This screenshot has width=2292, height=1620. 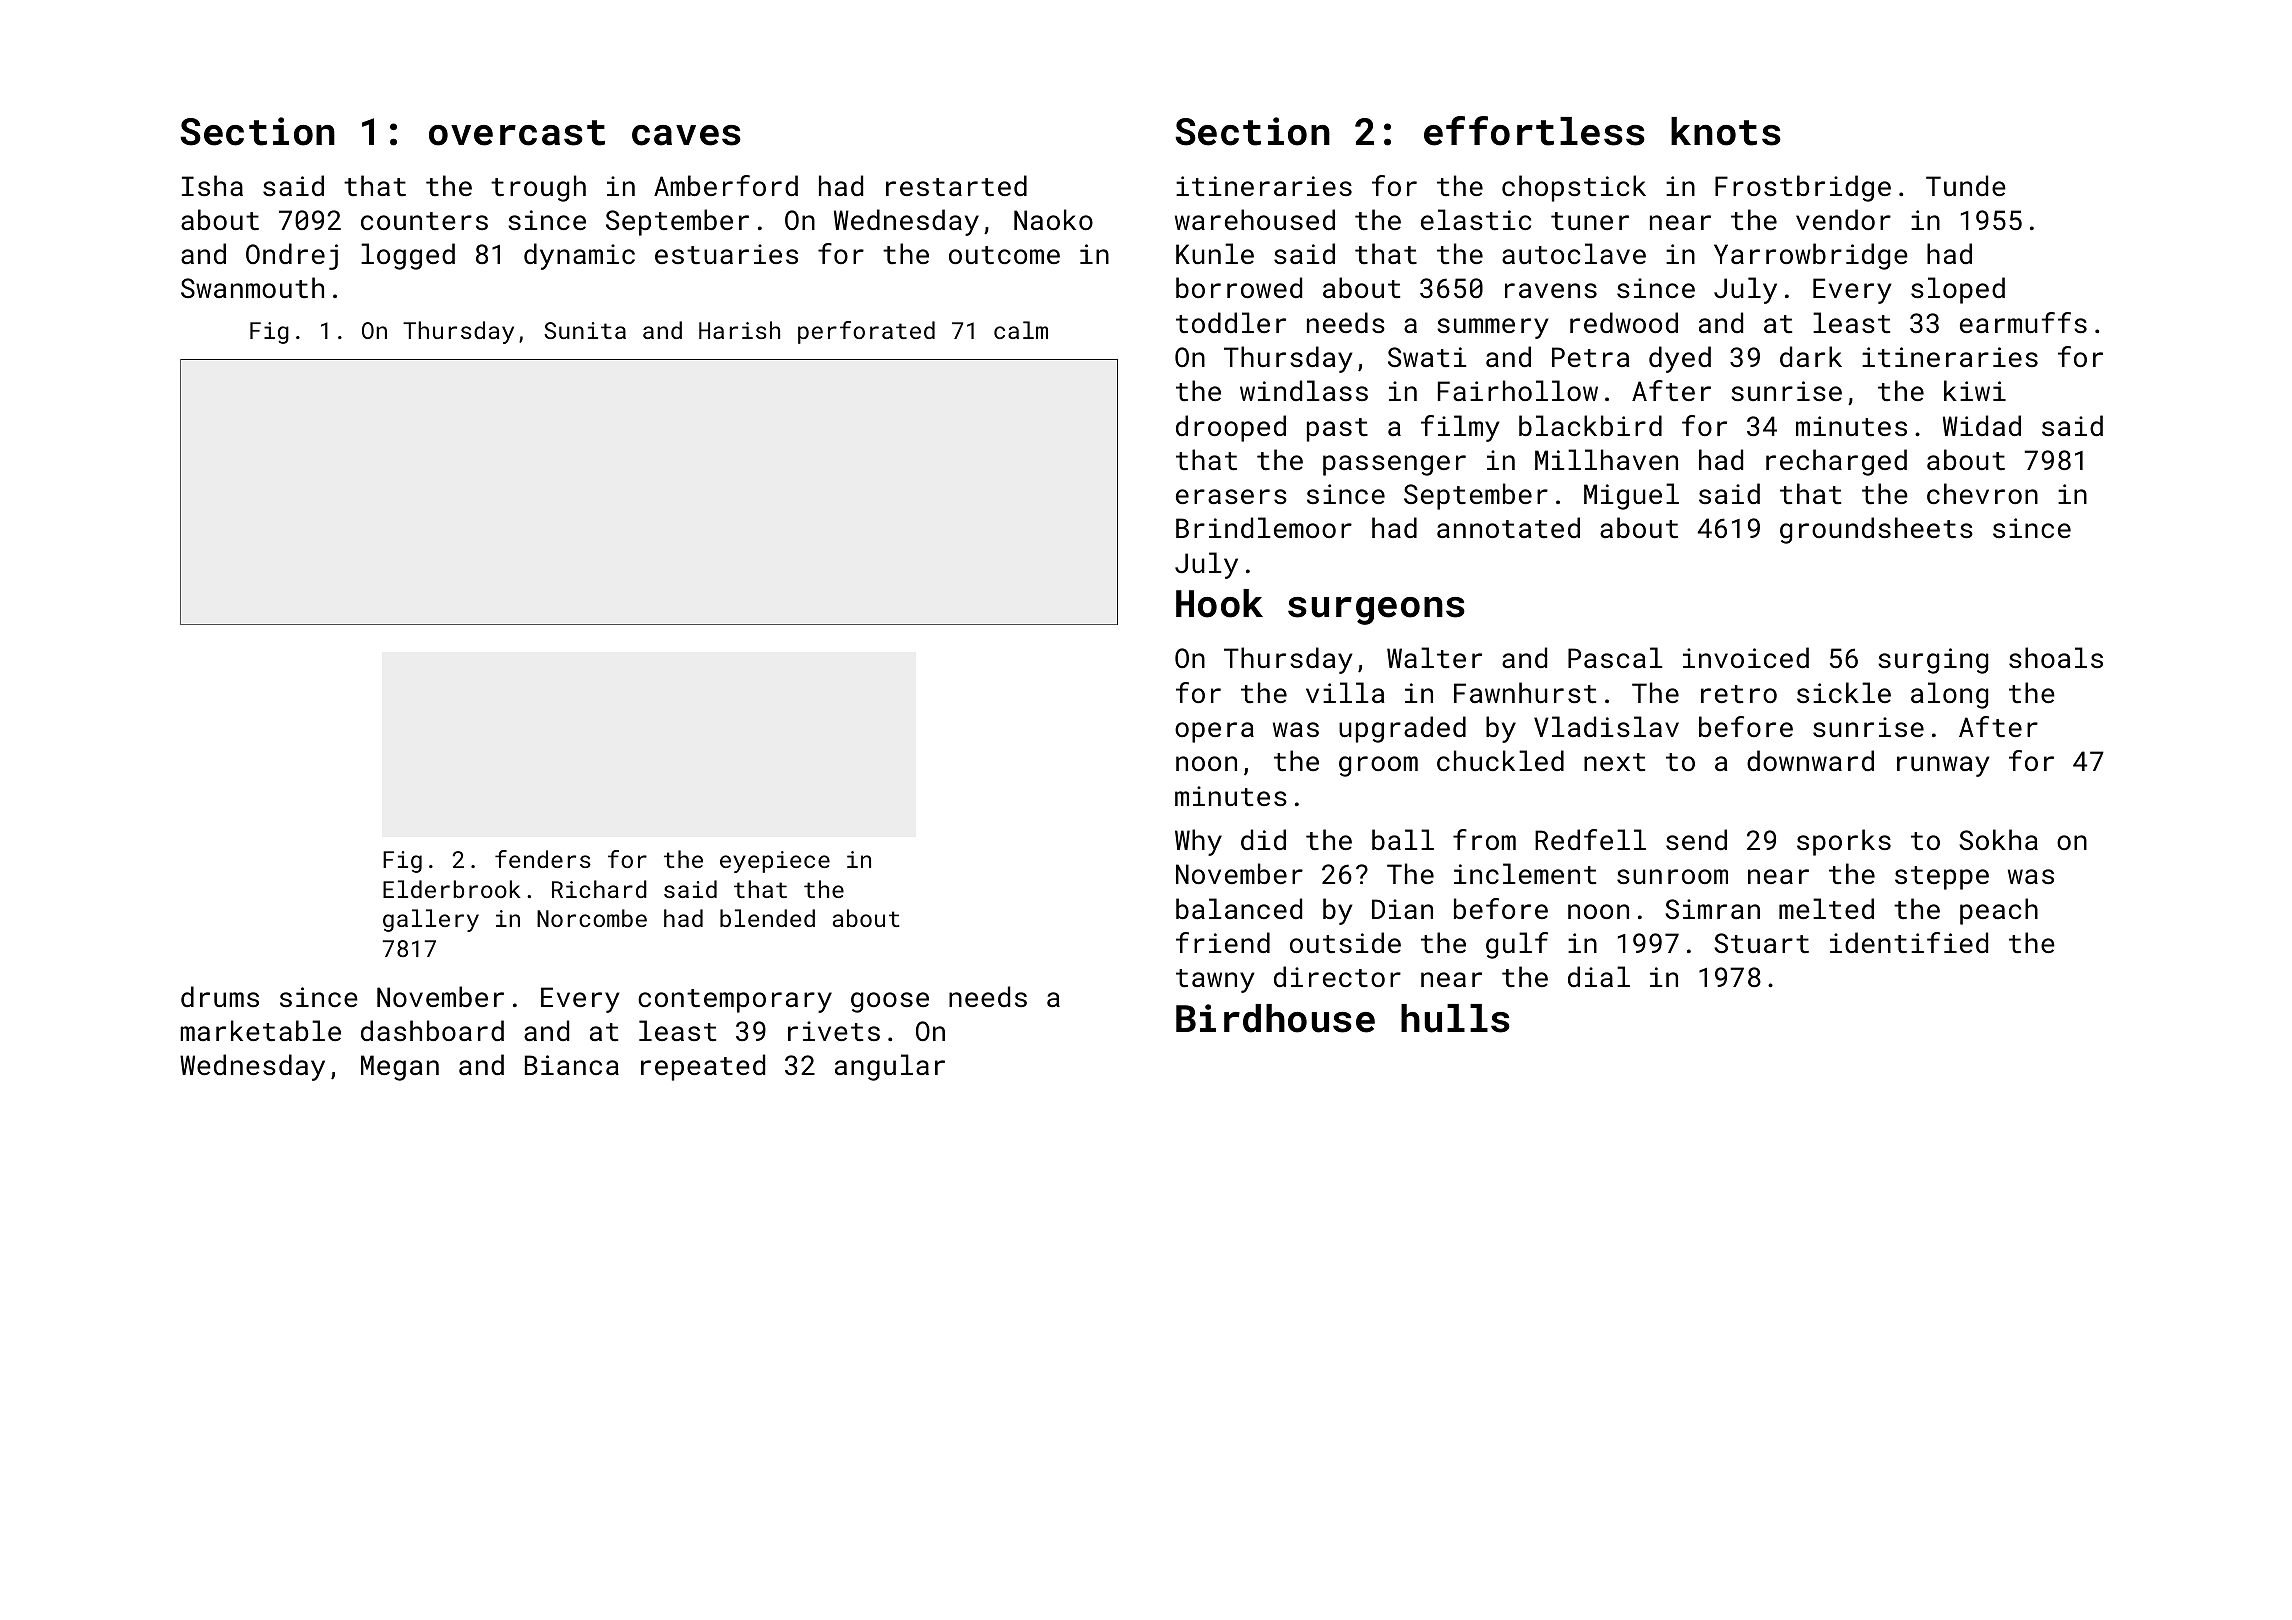 What do you see at coordinates (585, 330) in the screenshot?
I see `Sunita` at bounding box center [585, 330].
